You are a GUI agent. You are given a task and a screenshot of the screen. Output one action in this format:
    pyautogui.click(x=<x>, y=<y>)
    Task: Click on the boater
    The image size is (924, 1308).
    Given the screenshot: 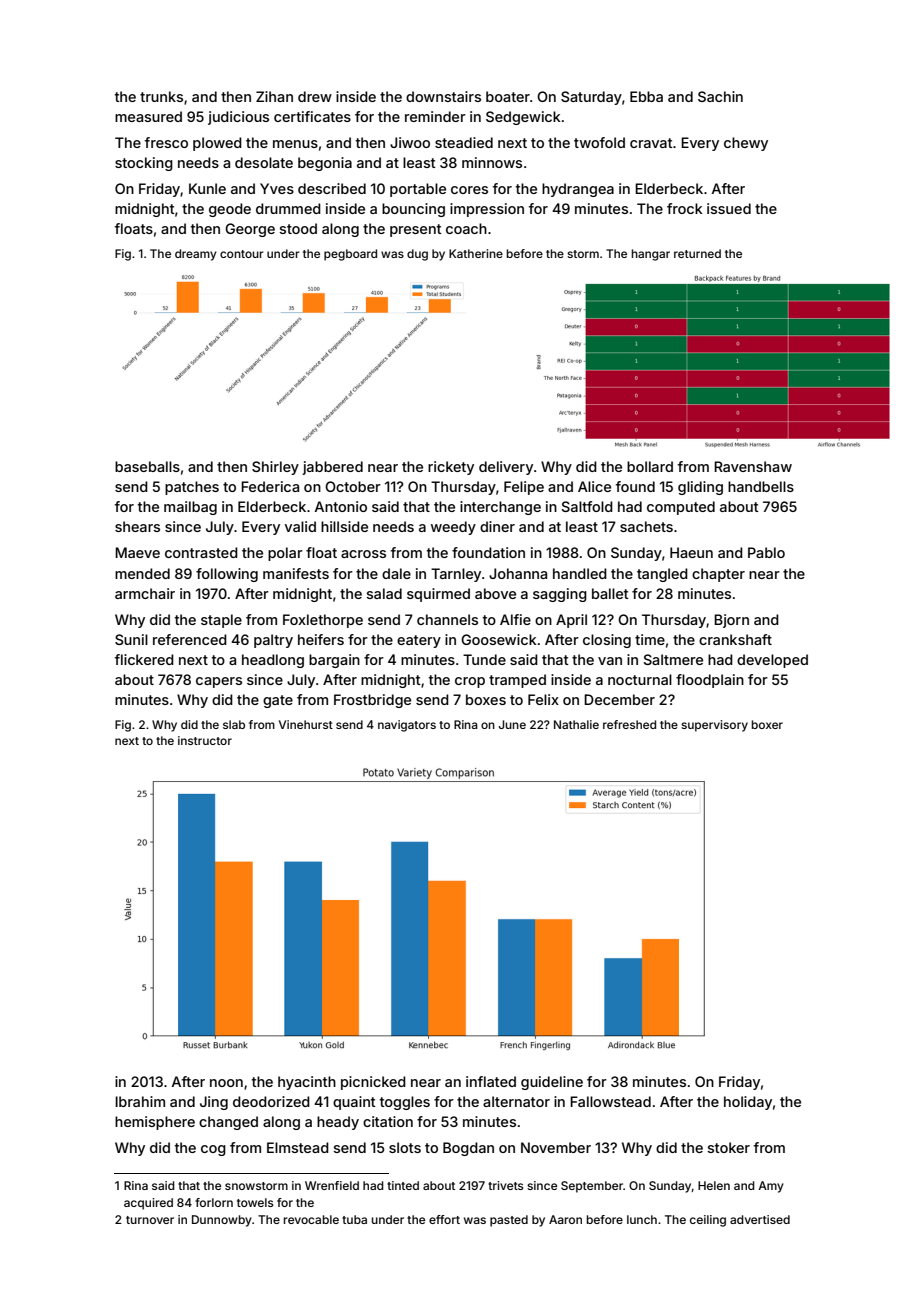 What is the action you would take?
    pyautogui.click(x=508, y=96)
